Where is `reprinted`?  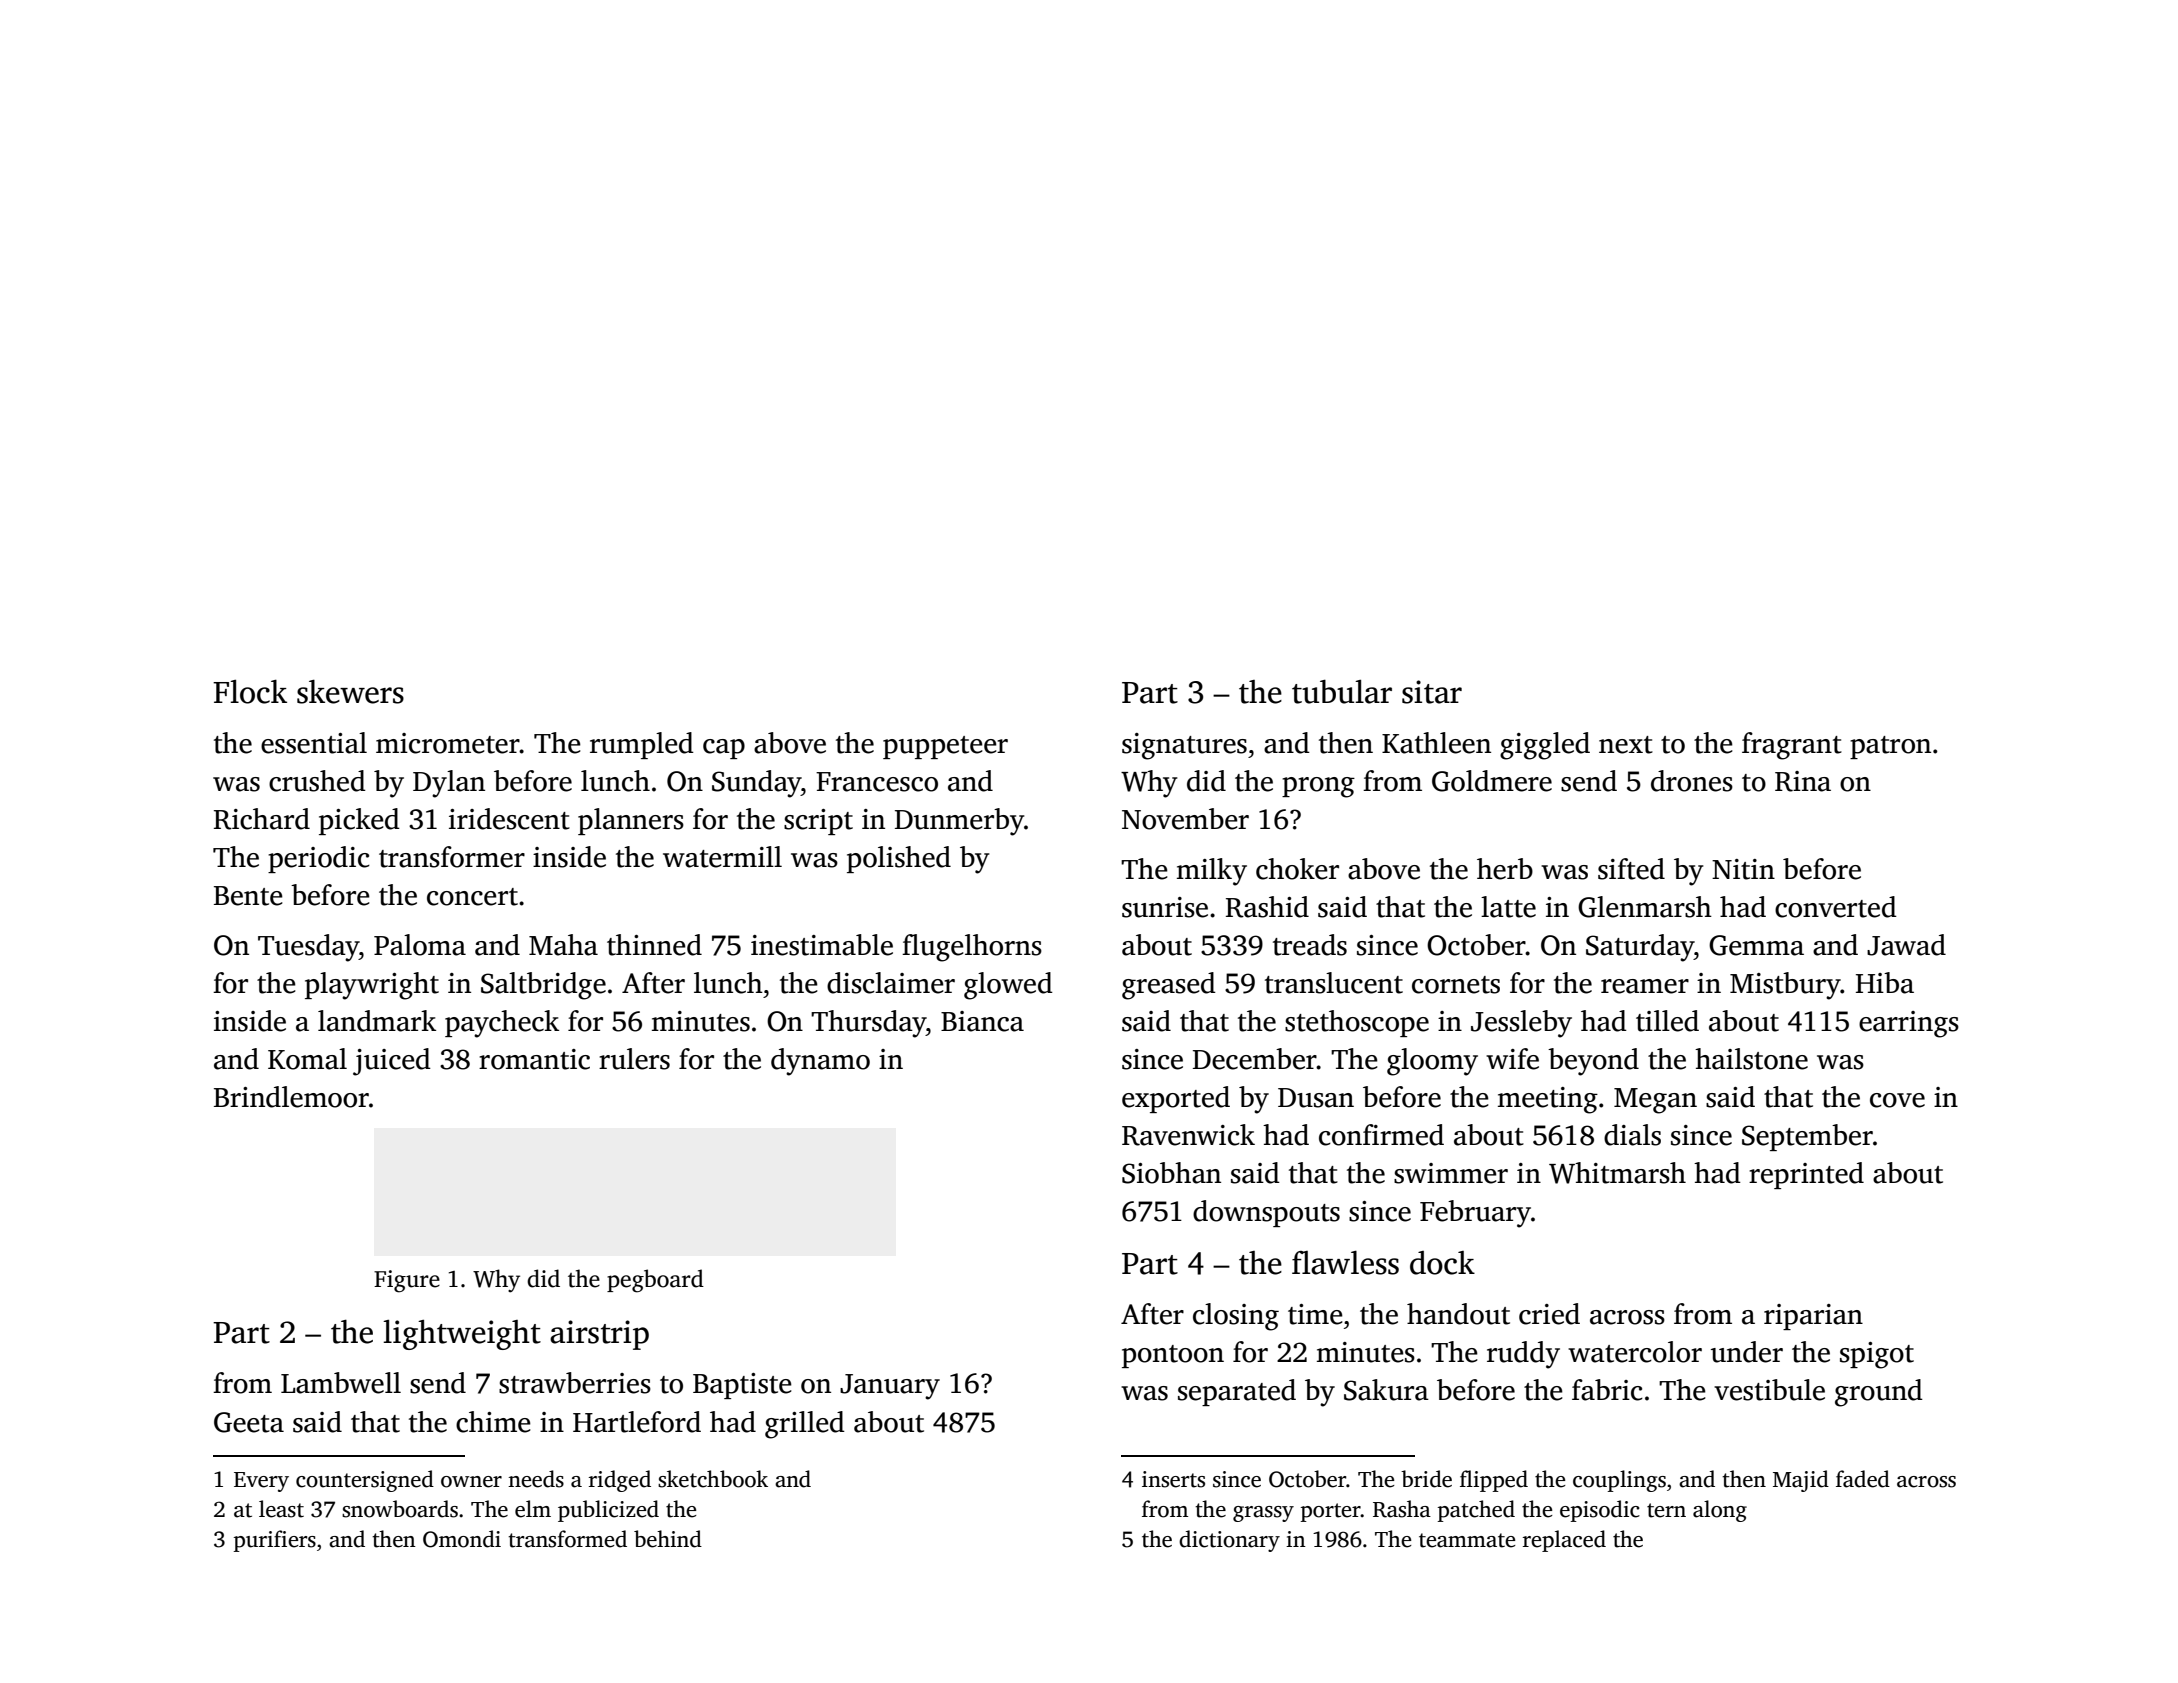
reprinted is located at coordinates (1806, 1175).
